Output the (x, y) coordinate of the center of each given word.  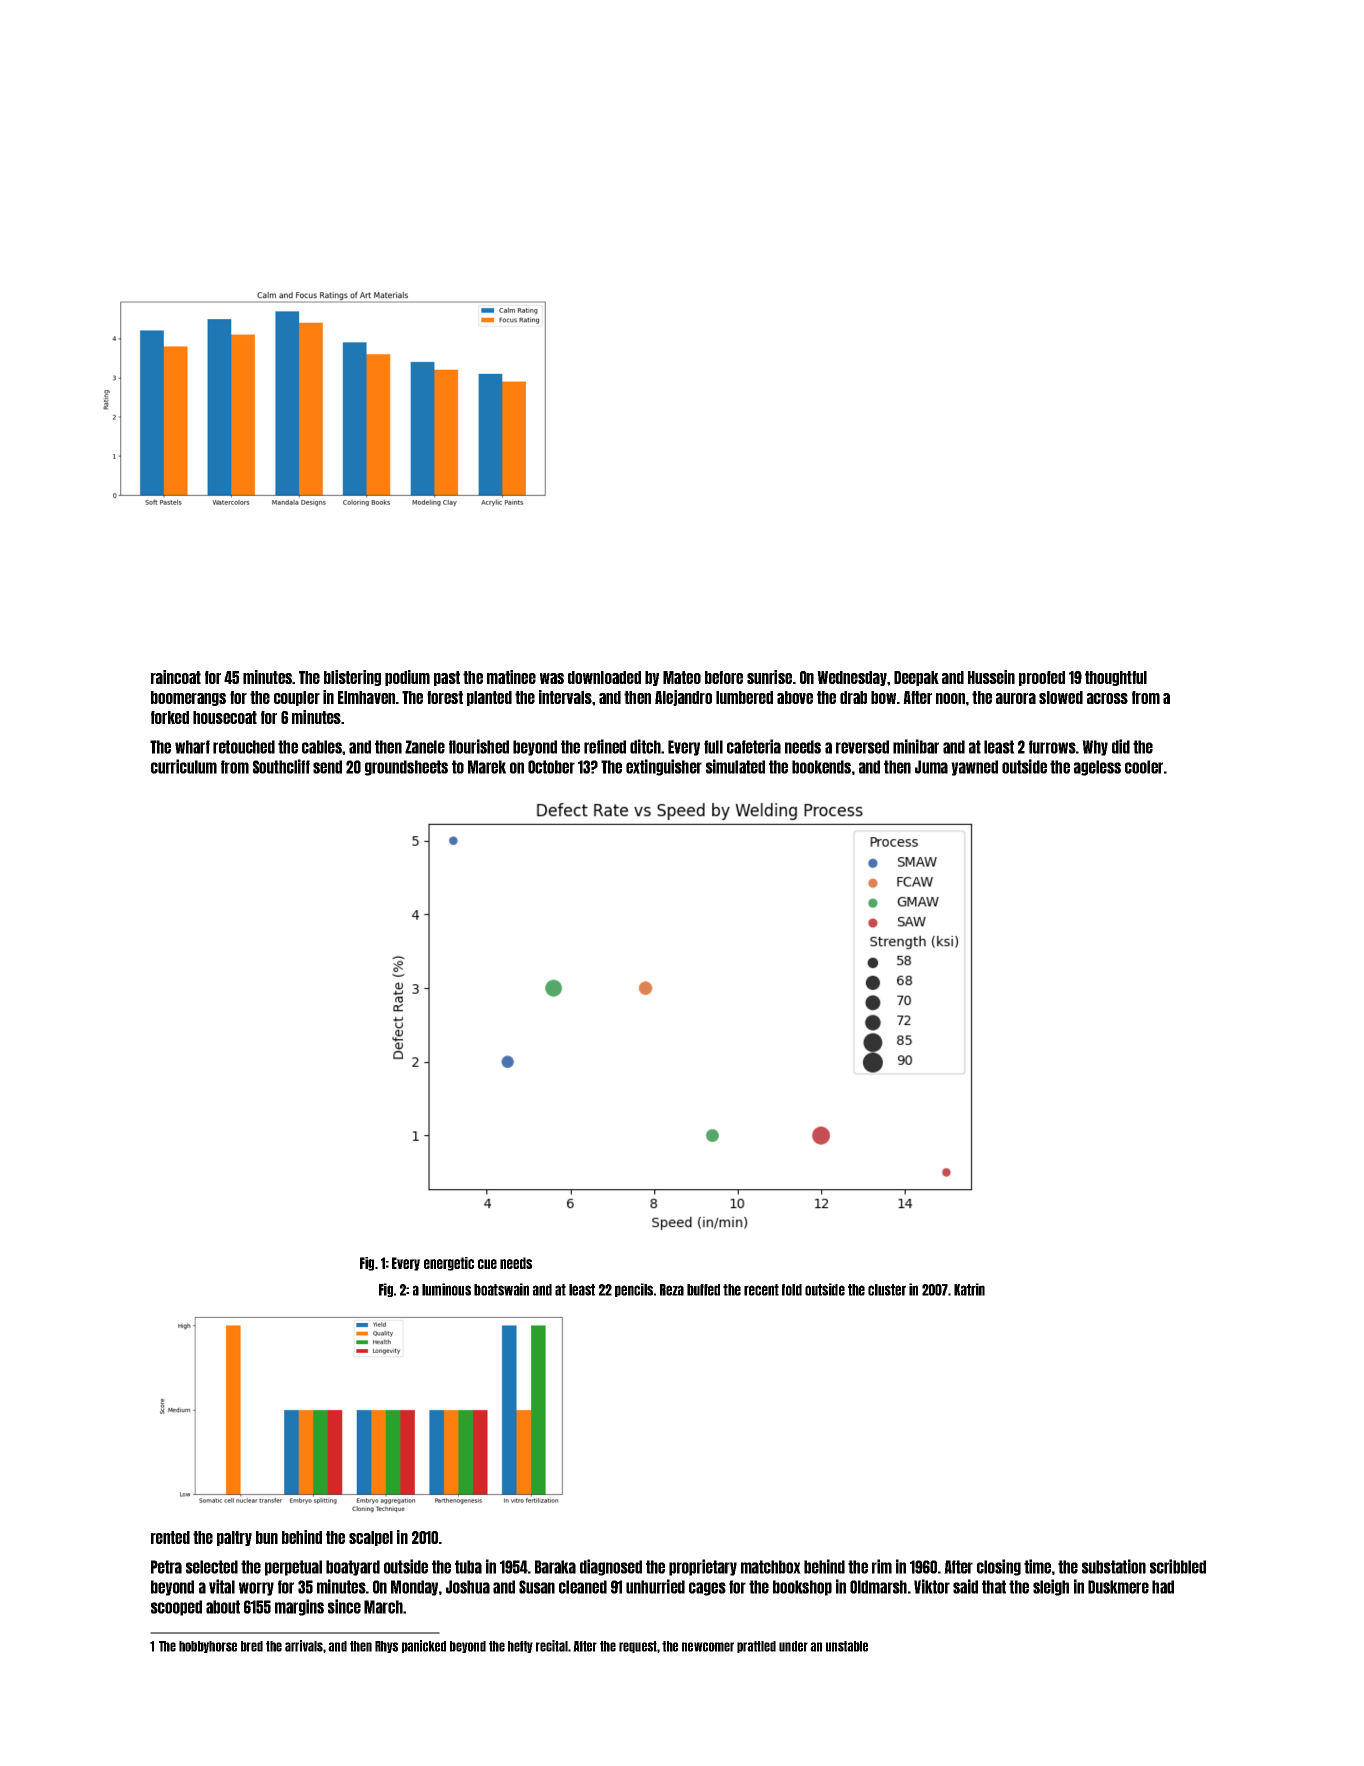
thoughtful (1116, 678)
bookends (821, 767)
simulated (735, 766)
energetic (449, 1264)
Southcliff (281, 766)
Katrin (969, 1289)
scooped (176, 1608)
